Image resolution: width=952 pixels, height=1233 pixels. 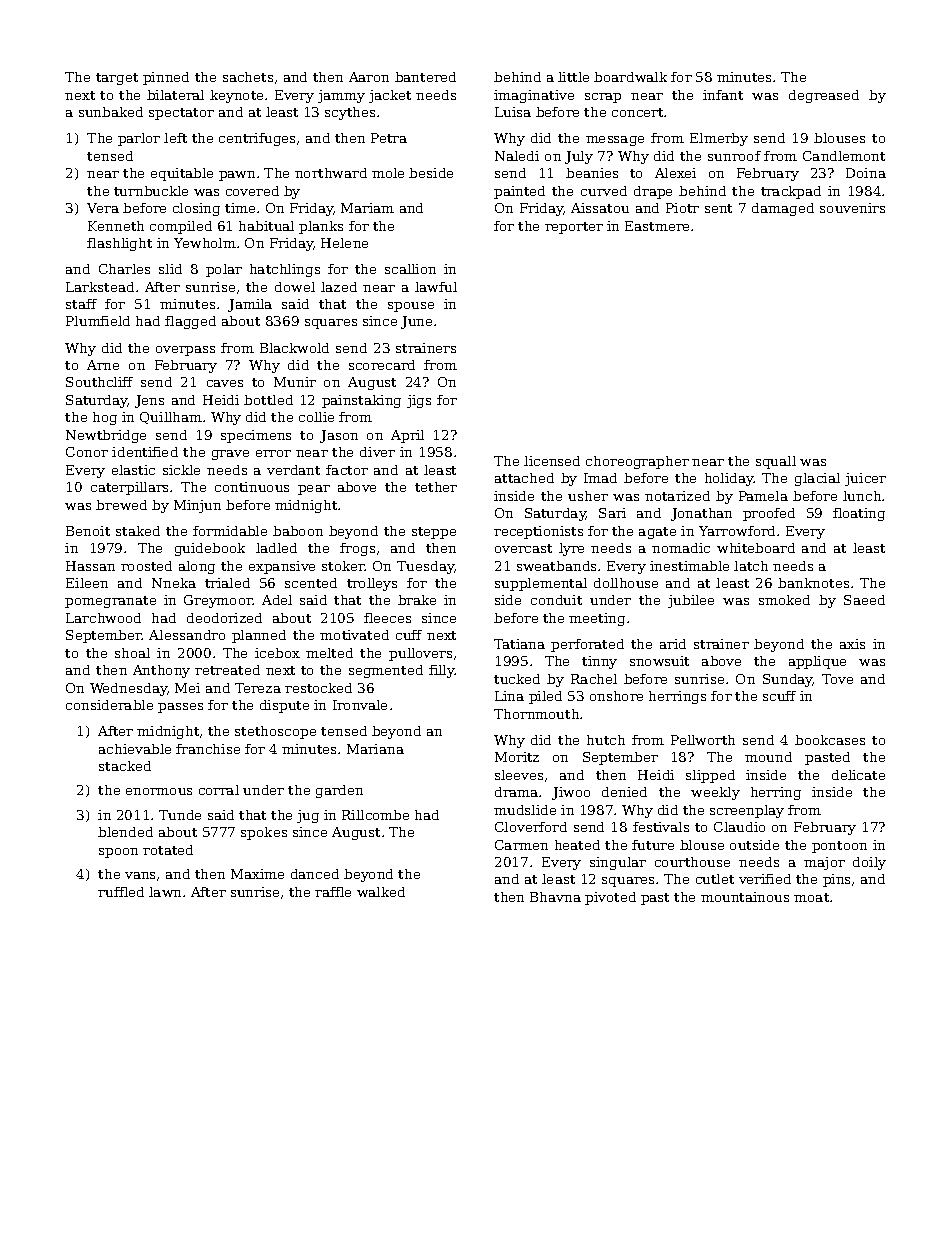 I want to click on pinned, so click(x=166, y=78).
